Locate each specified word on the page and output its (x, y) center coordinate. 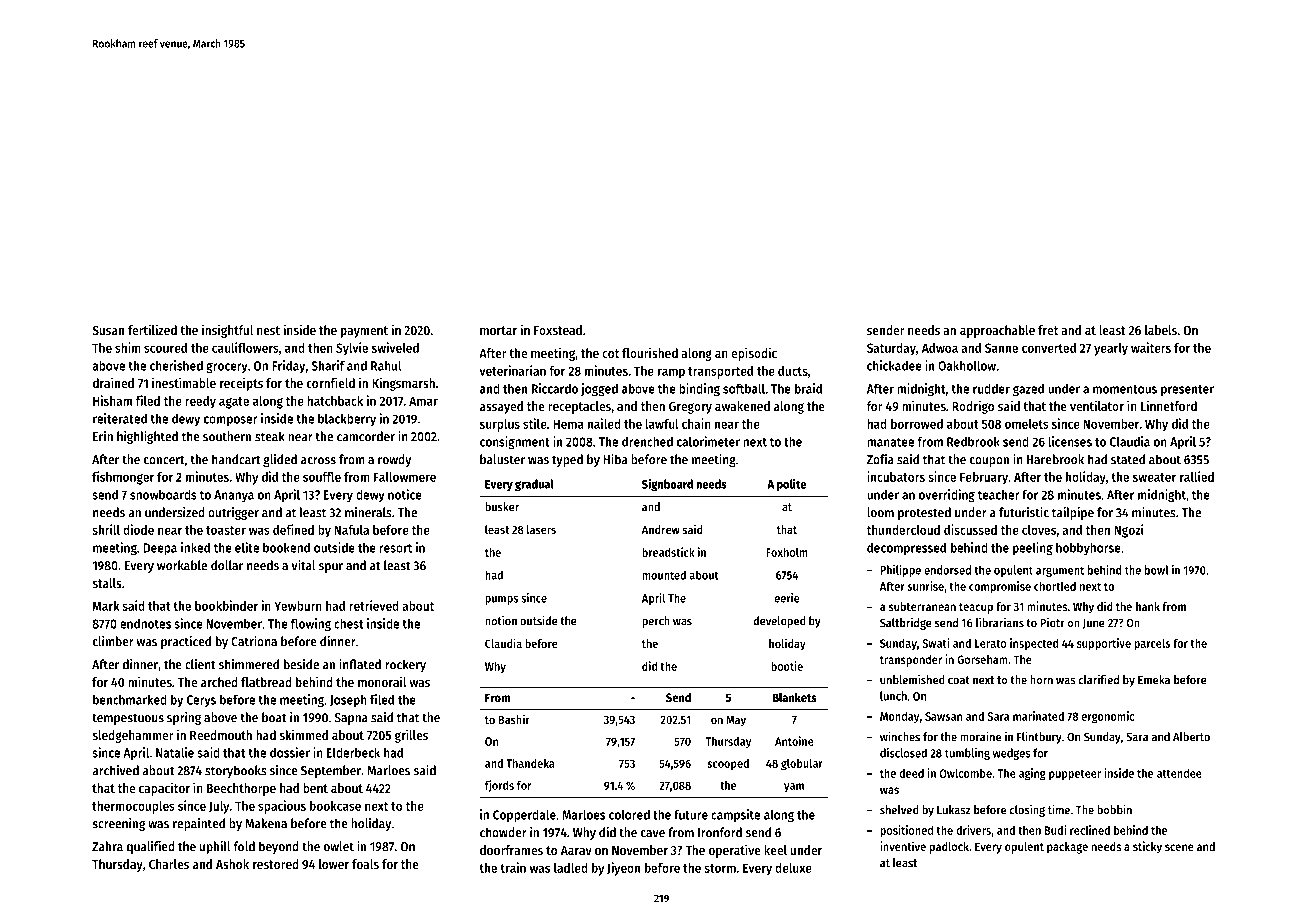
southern (227, 436)
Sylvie (352, 349)
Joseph (348, 701)
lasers (541, 529)
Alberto (1191, 737)
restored (276, 864)
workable (182, 565)
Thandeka (530, 763)
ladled (571, 868)
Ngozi (1128, 531)
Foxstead (558, 330)
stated (1128, 459)
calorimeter (708, 441)
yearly (1111, 349)
